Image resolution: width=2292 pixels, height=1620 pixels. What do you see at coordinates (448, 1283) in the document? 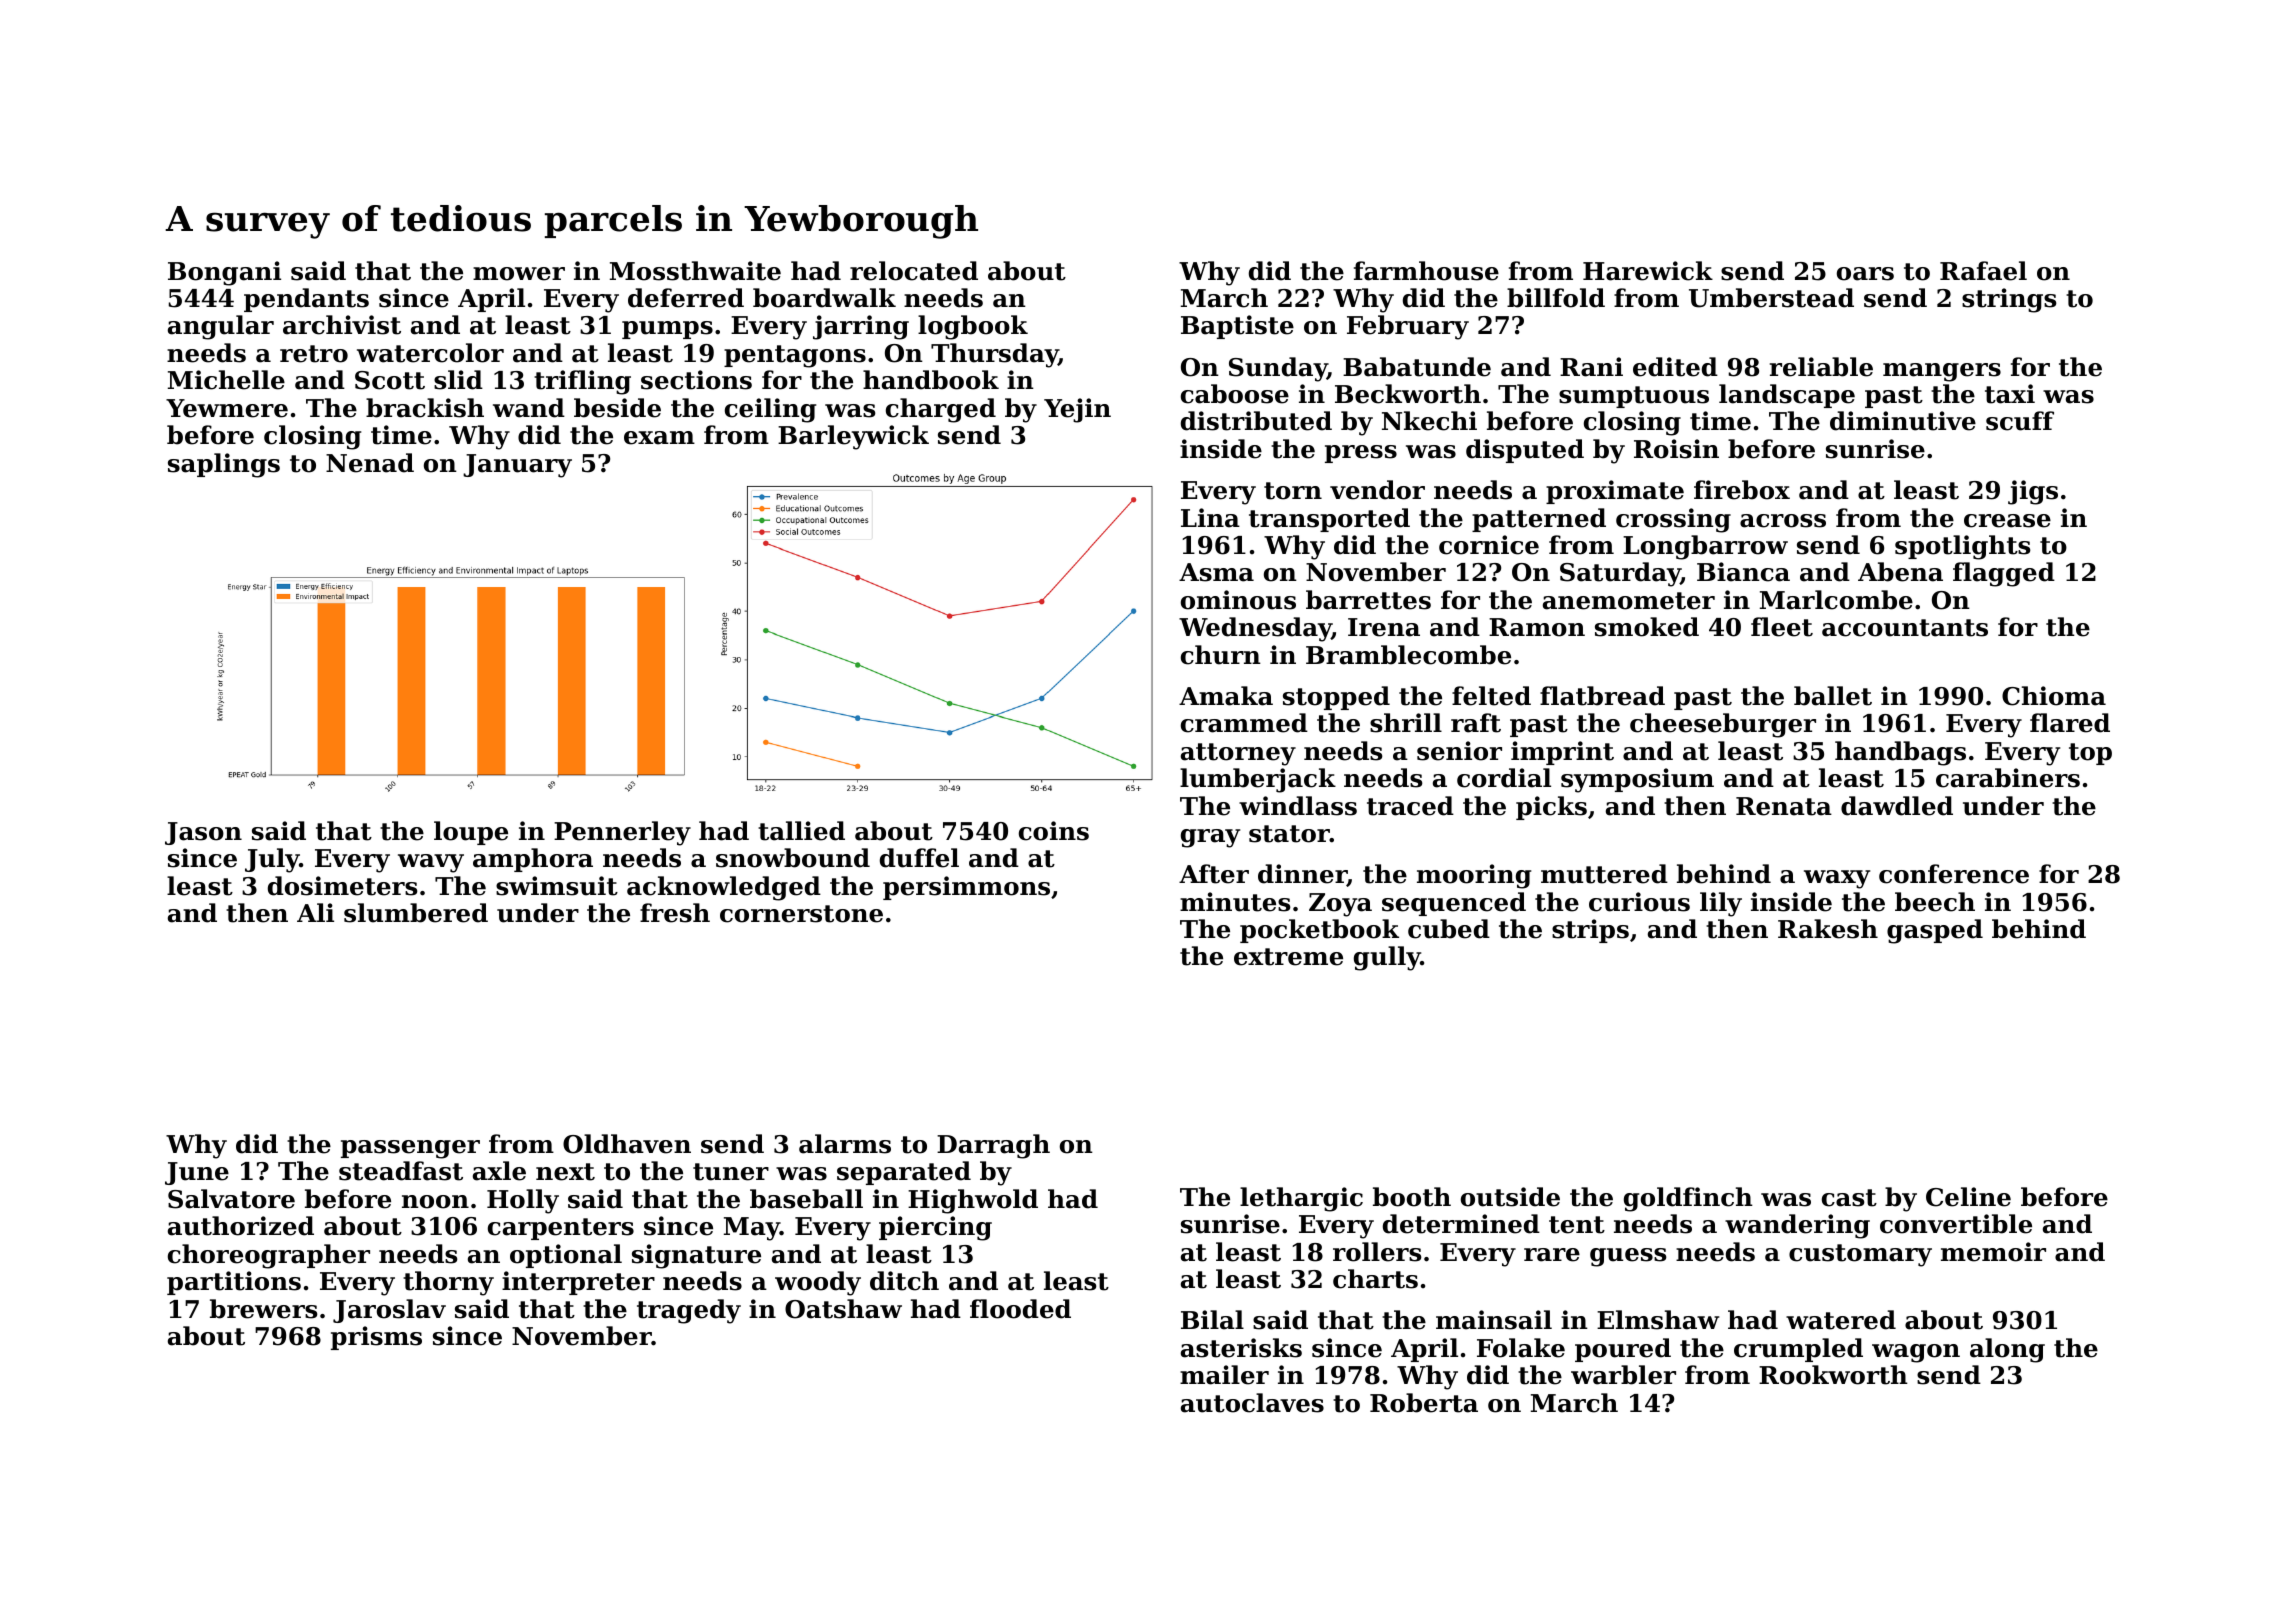
I see `thorny` at bounding box center [448, 1283].
